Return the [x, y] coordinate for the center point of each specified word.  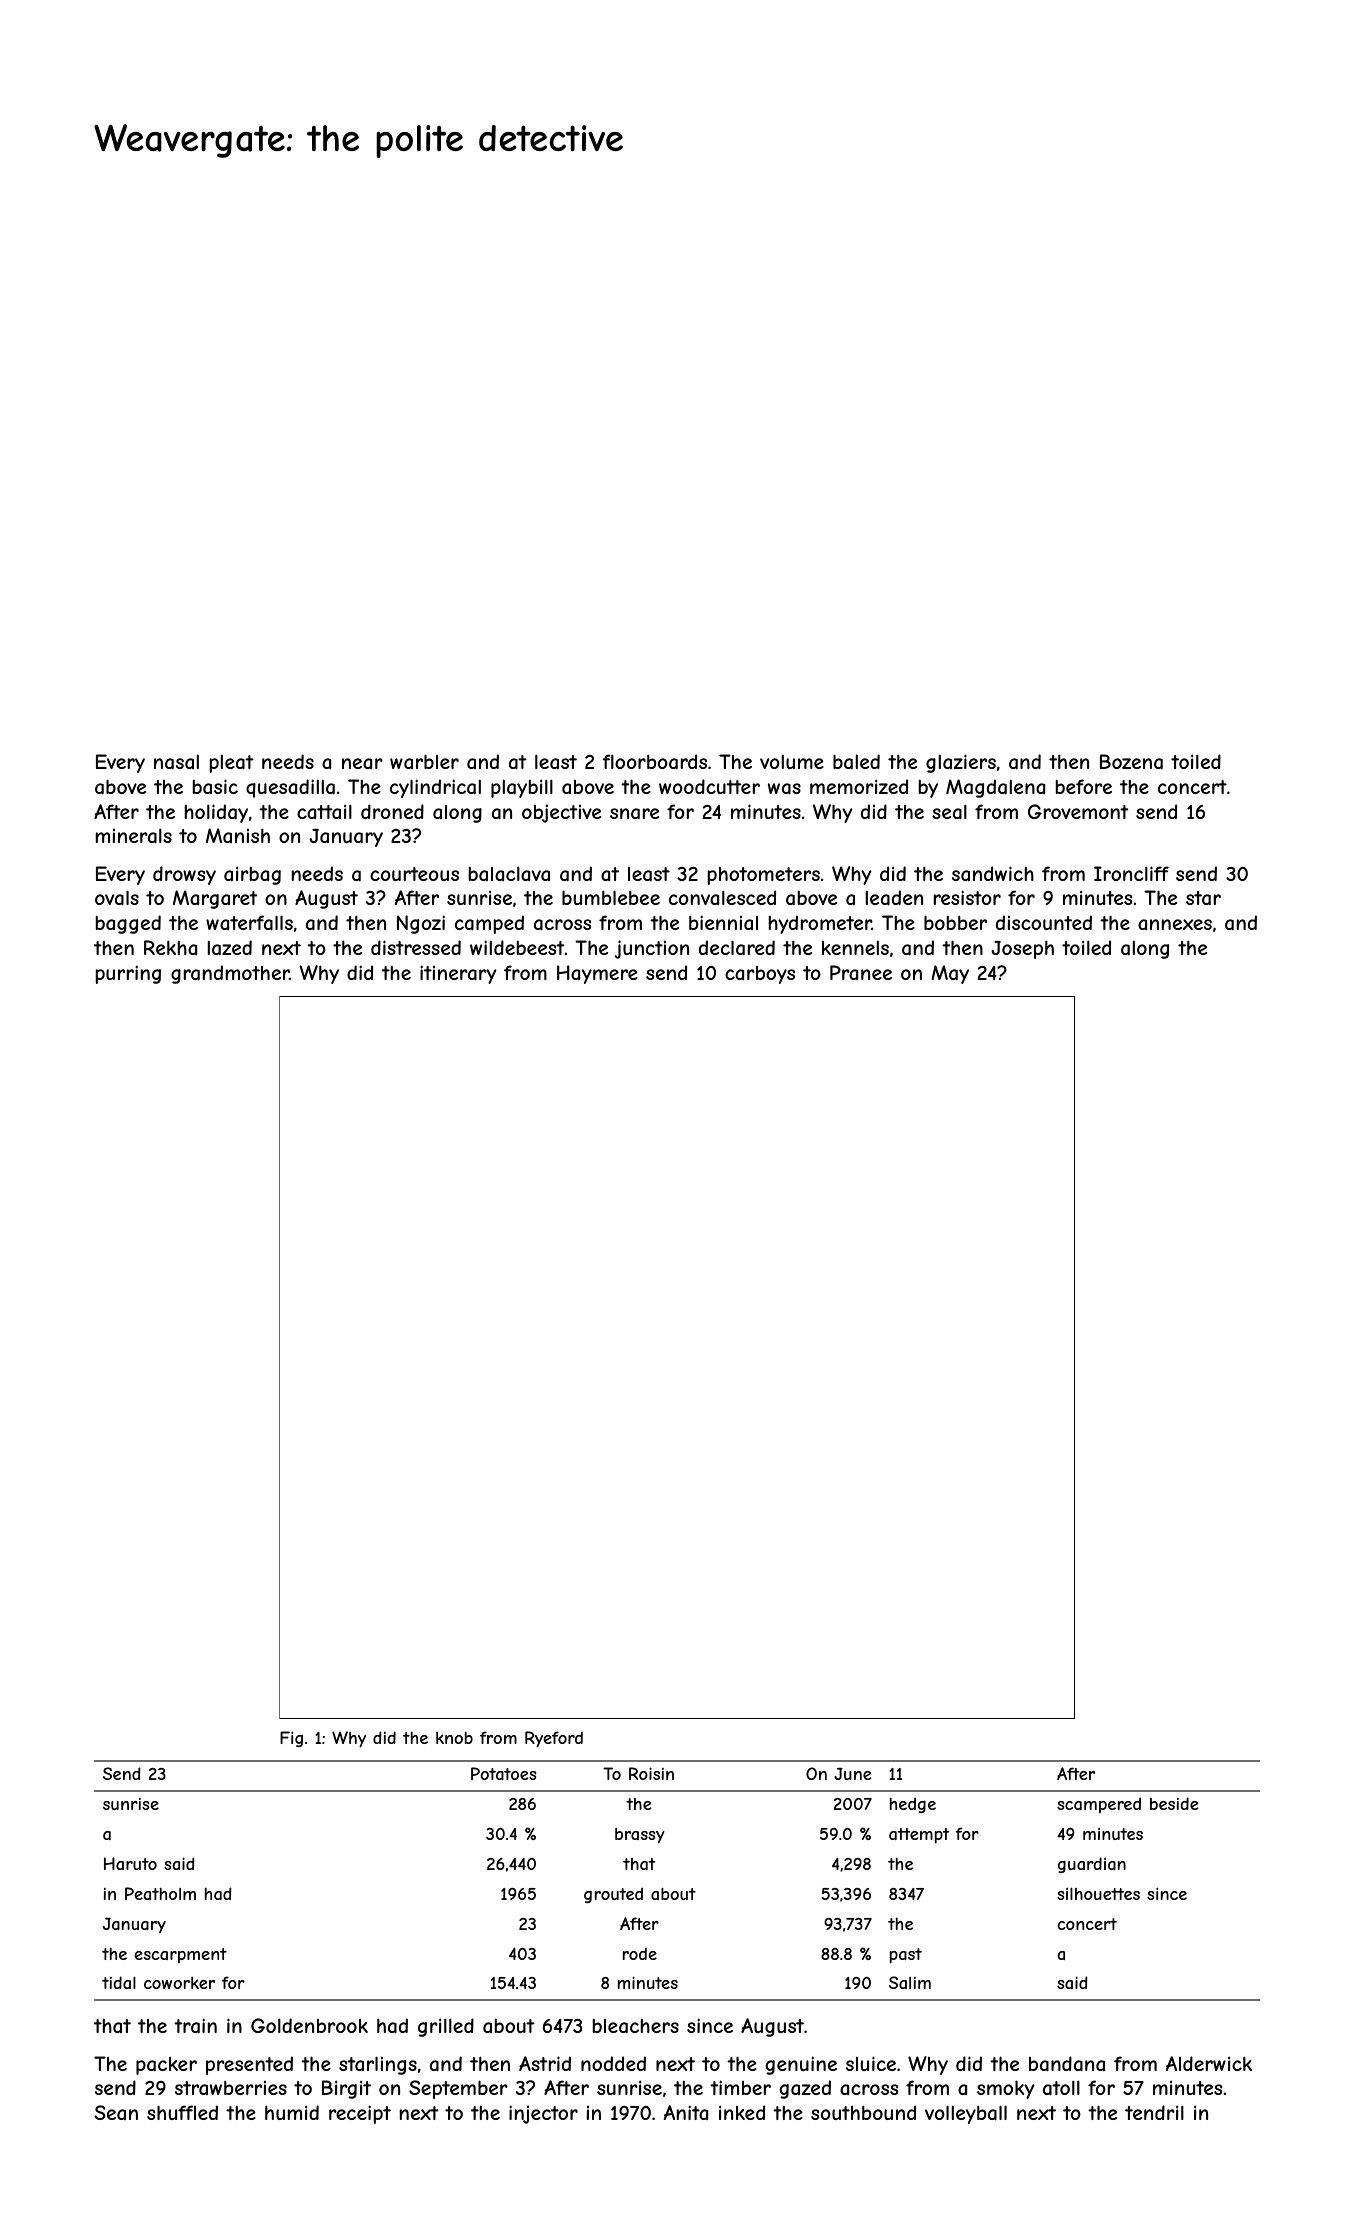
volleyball [966, 2114]
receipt [360, 2114]
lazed [230, 948]
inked [742, 2112]
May [950, 974]
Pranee [861, 972]
